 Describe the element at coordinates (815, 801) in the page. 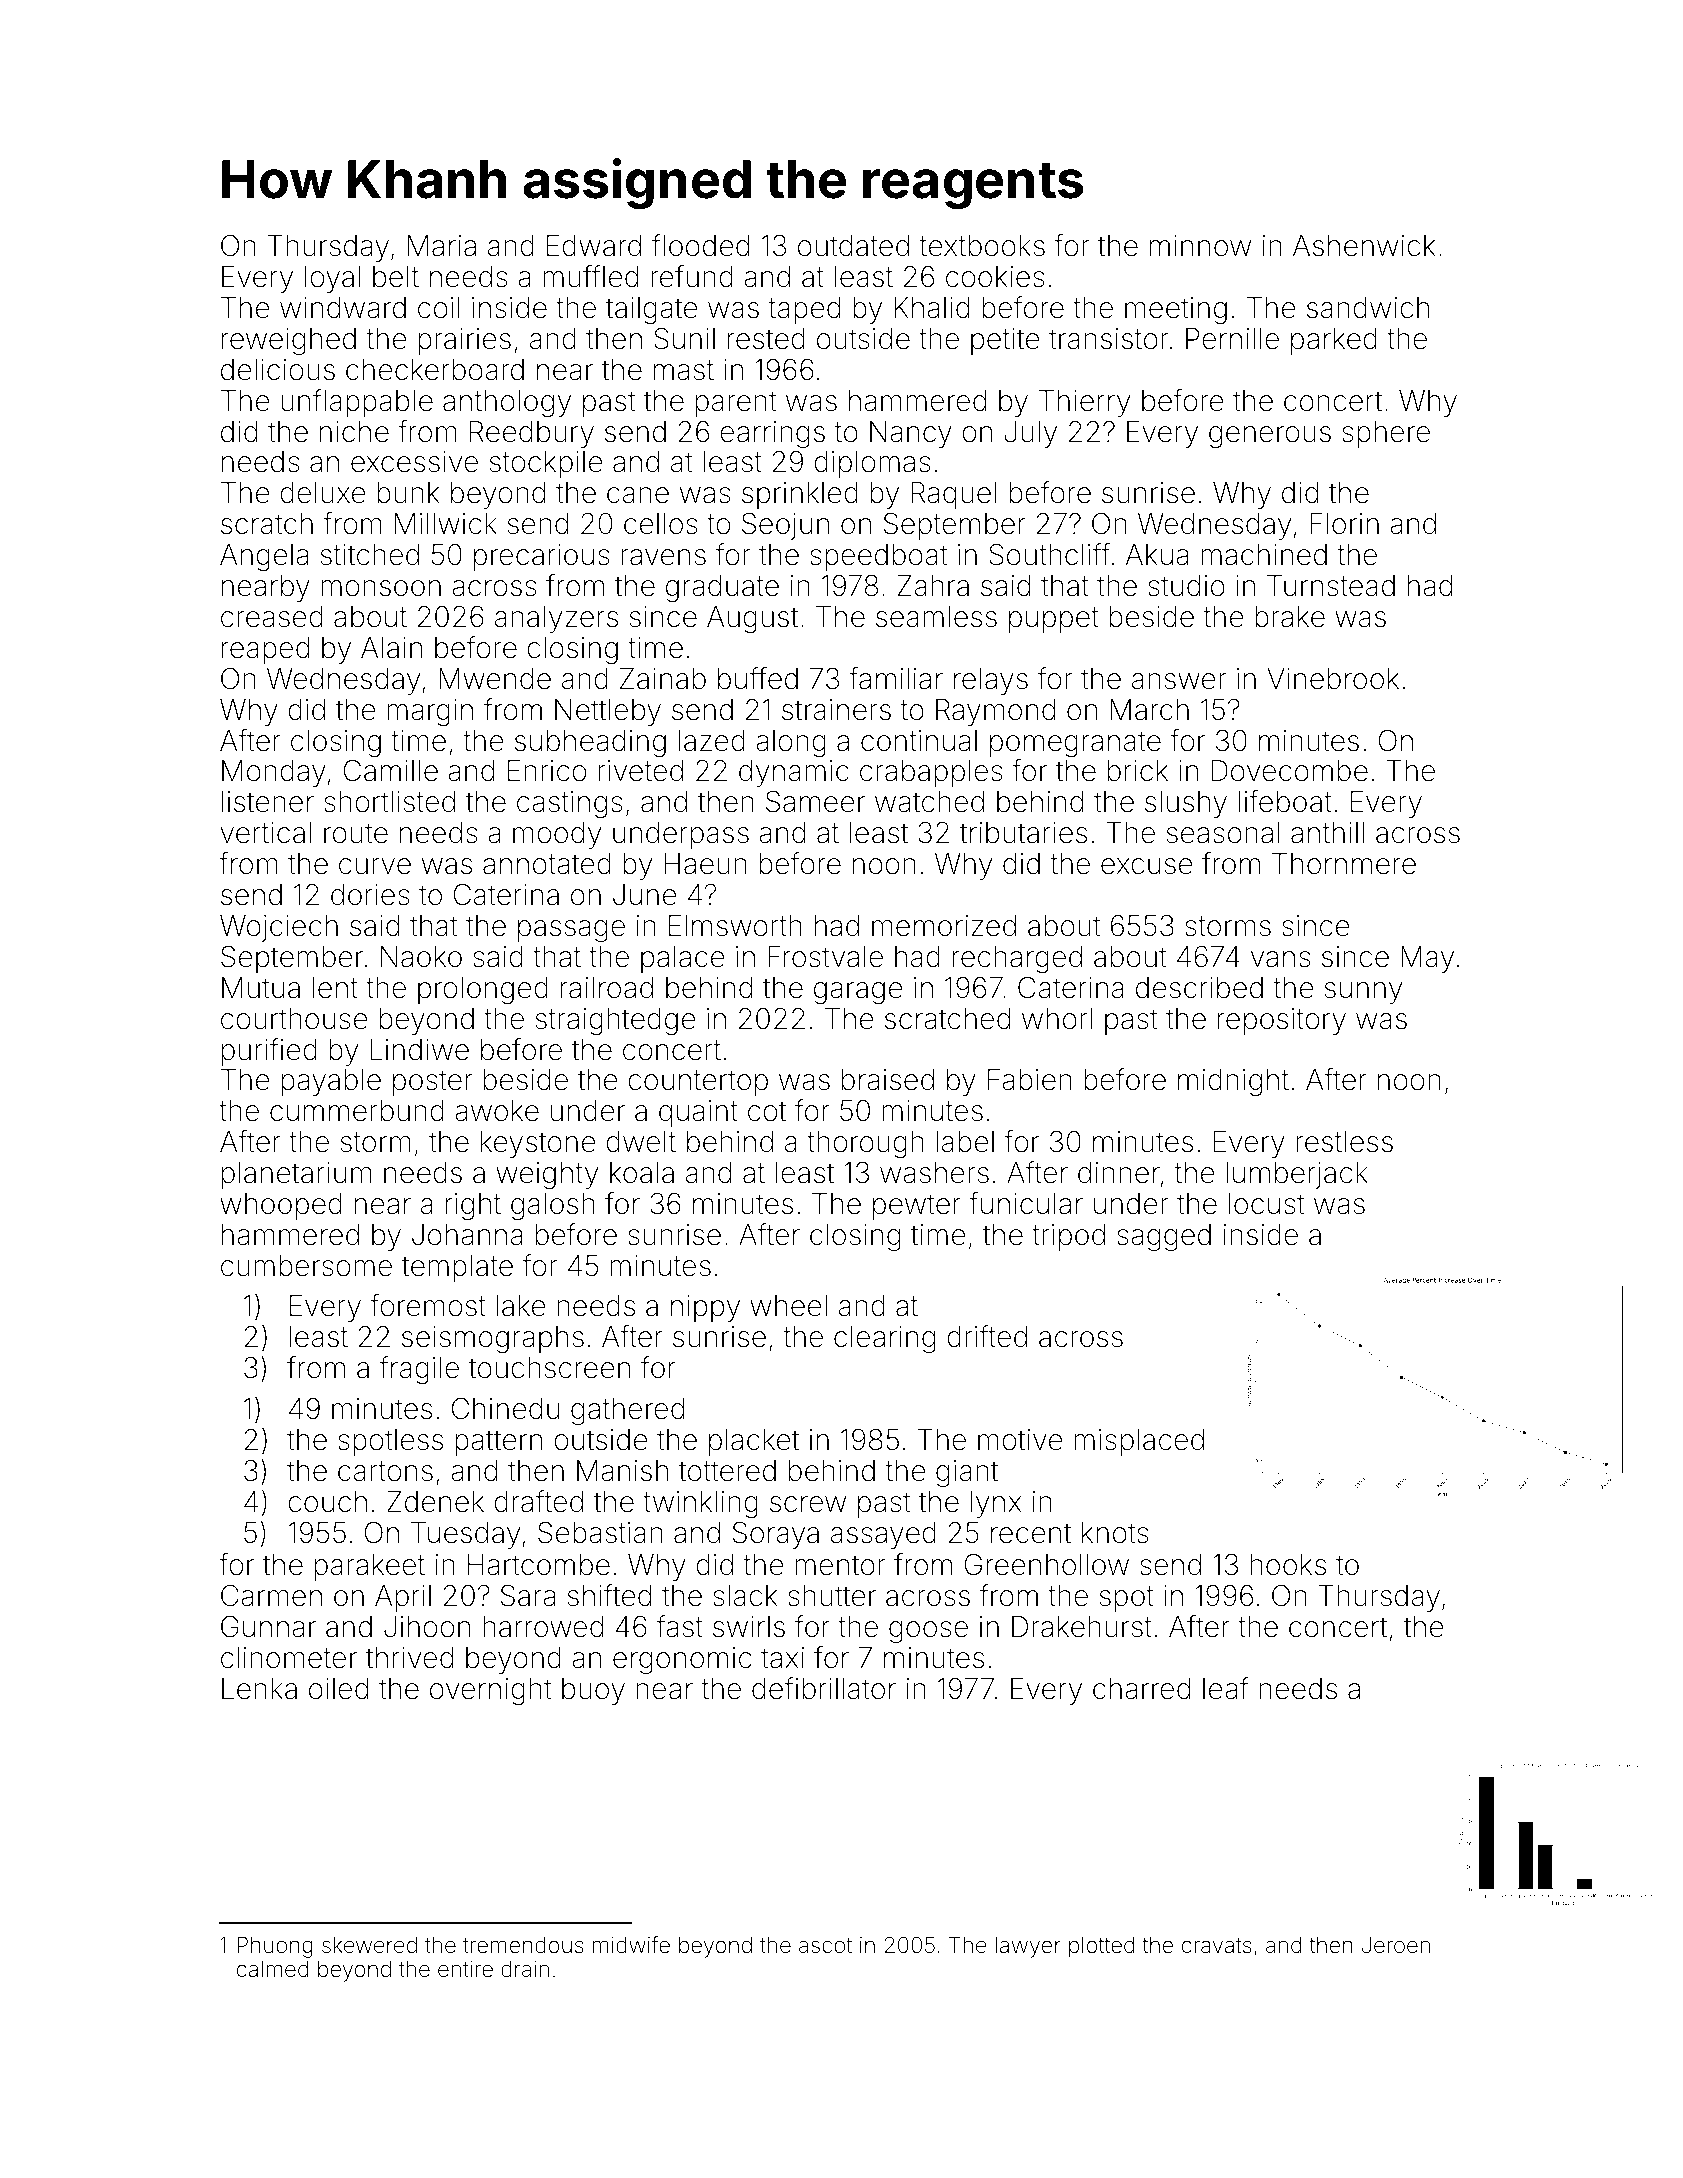

I see `Sameer` at that location.
